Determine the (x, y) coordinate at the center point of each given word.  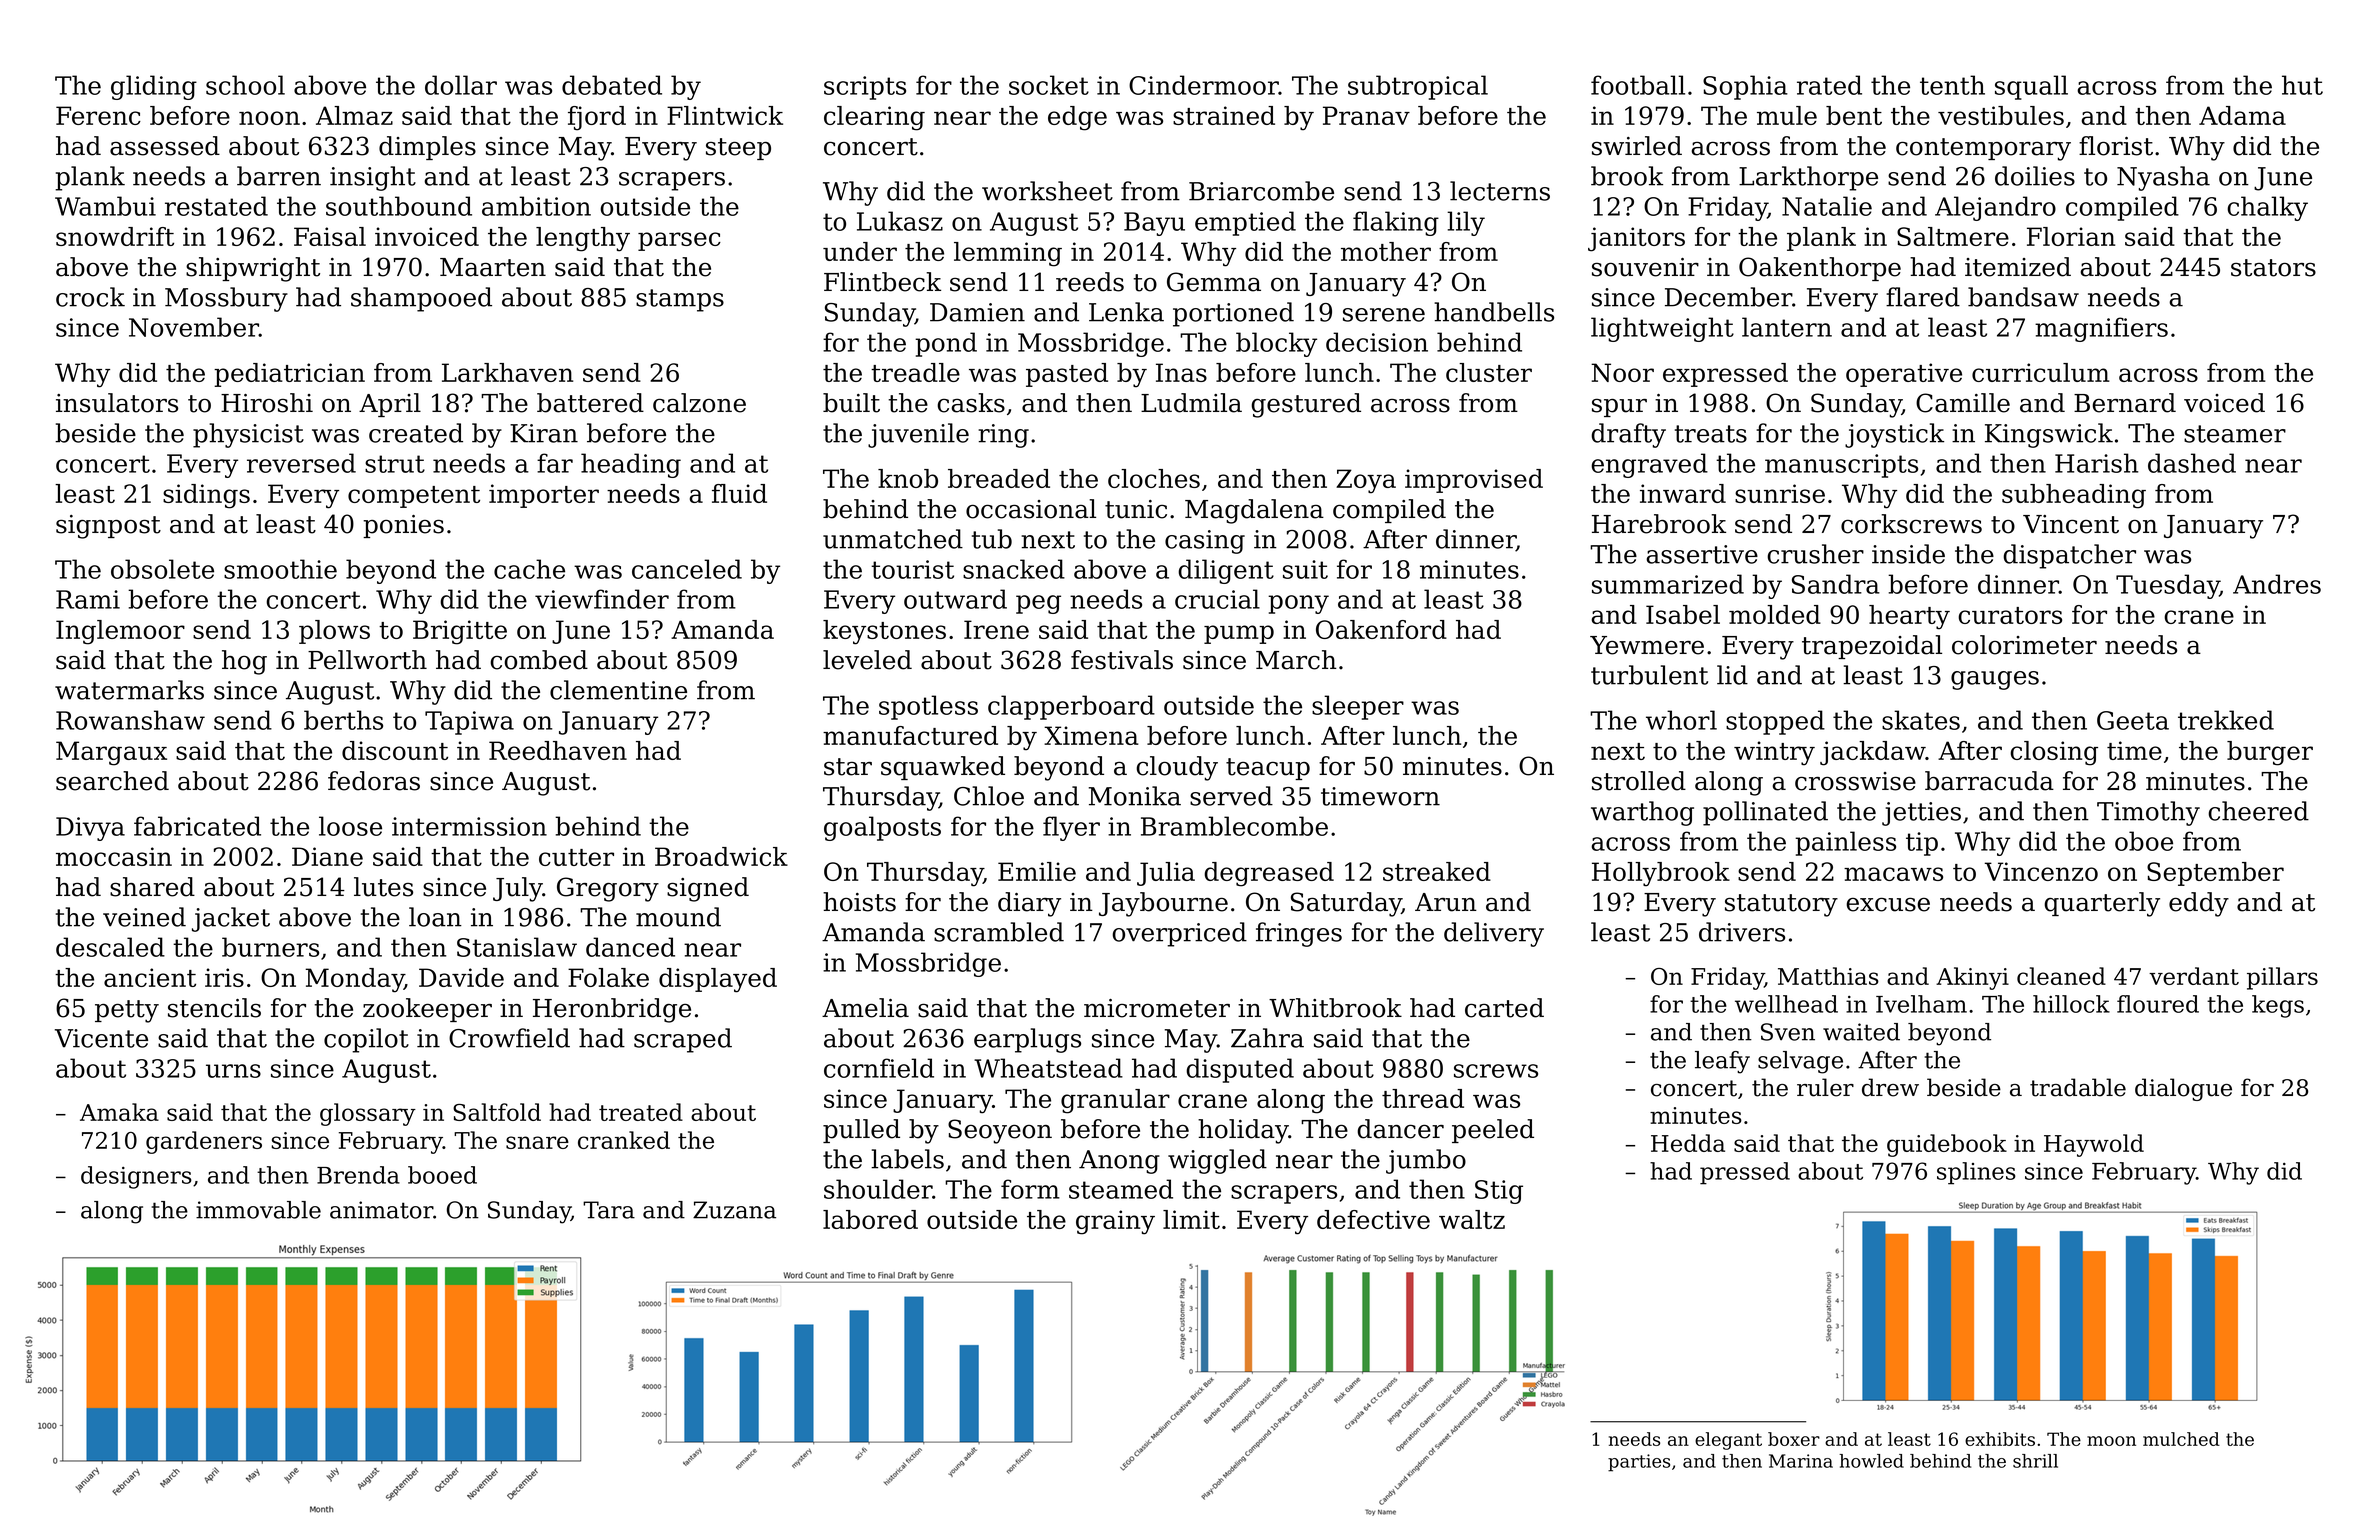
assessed (165, 146)
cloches (1154, 478)
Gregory (608, 889)
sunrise (1780, 493)
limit (1191, 1219)
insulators (117, 403)
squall (2031, 87)
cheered (2258, 811)
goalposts (882, 828)
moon (2111, 1441)
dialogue (2183, 1089)
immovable (258, 1210)
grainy (1115, 1222)
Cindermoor (1204, 85)
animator (381, 1210)
